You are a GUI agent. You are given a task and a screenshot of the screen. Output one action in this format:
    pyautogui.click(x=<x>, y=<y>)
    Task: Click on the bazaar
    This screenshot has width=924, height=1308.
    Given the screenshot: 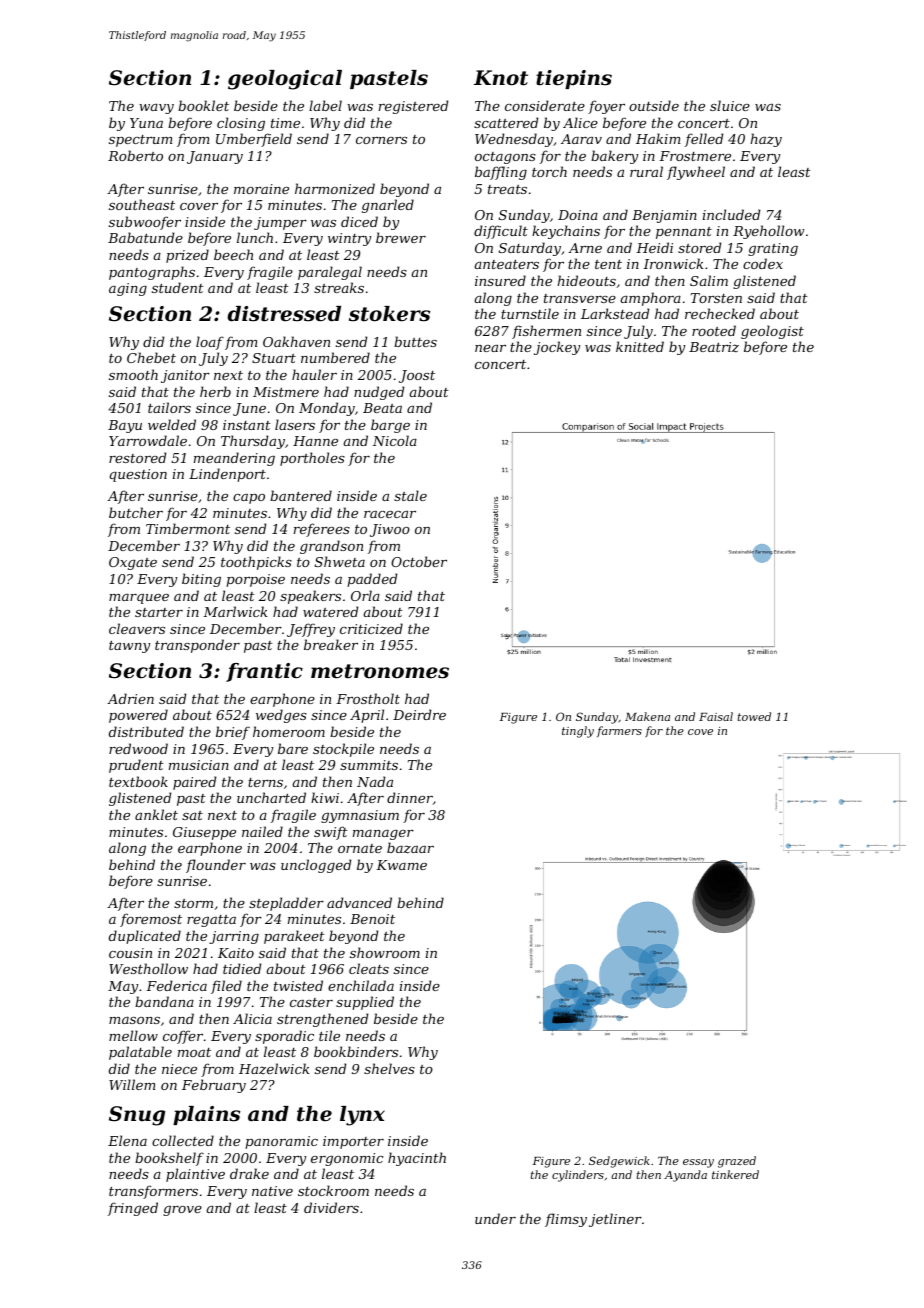 What is the action you would take?
    pyautogui.click(x=410, y=848)
